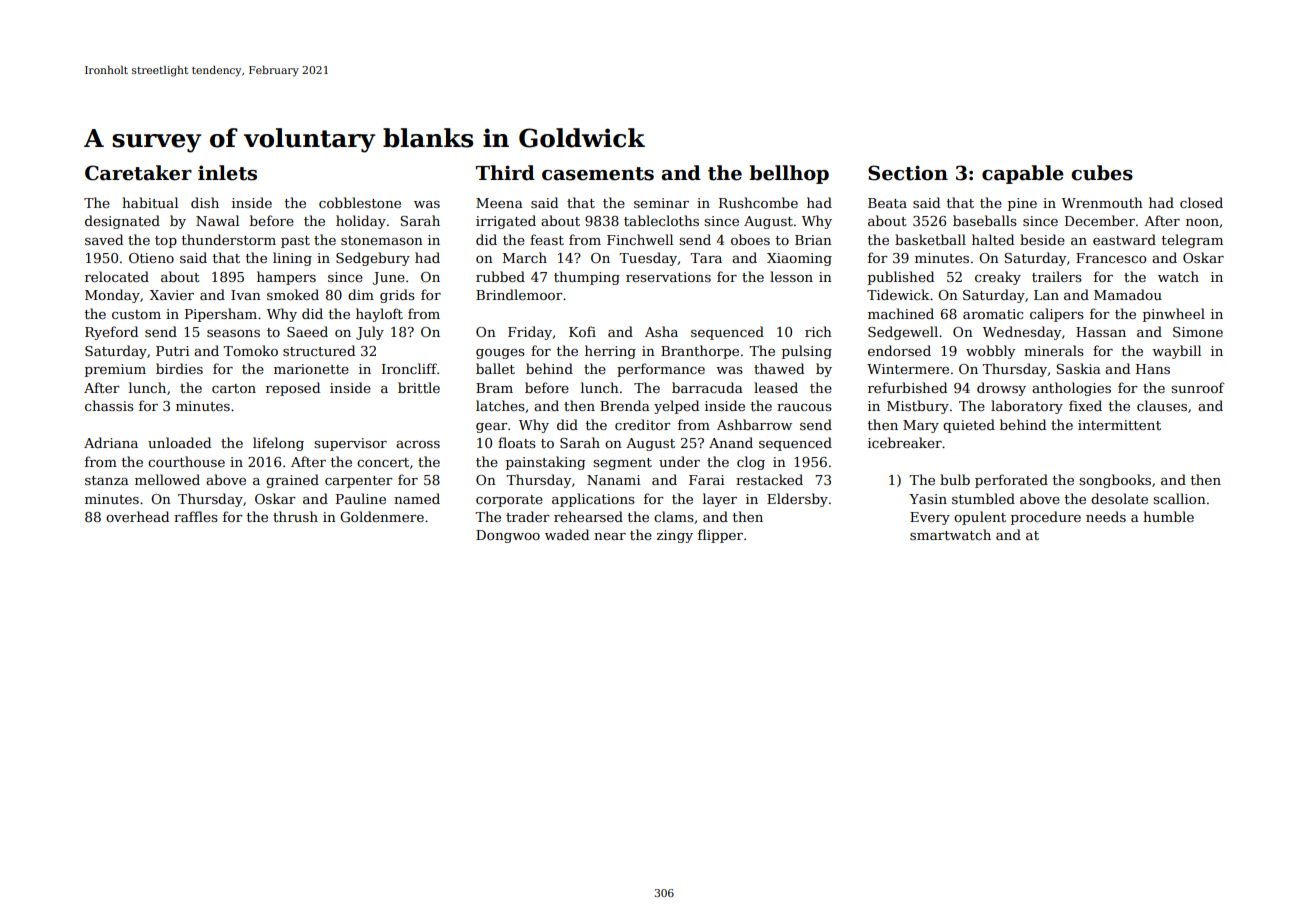 The width and height of the image is (1308, 924). Describe the element at coordinates (373, 259) in the image. I see `Sedgebury` at that location.
